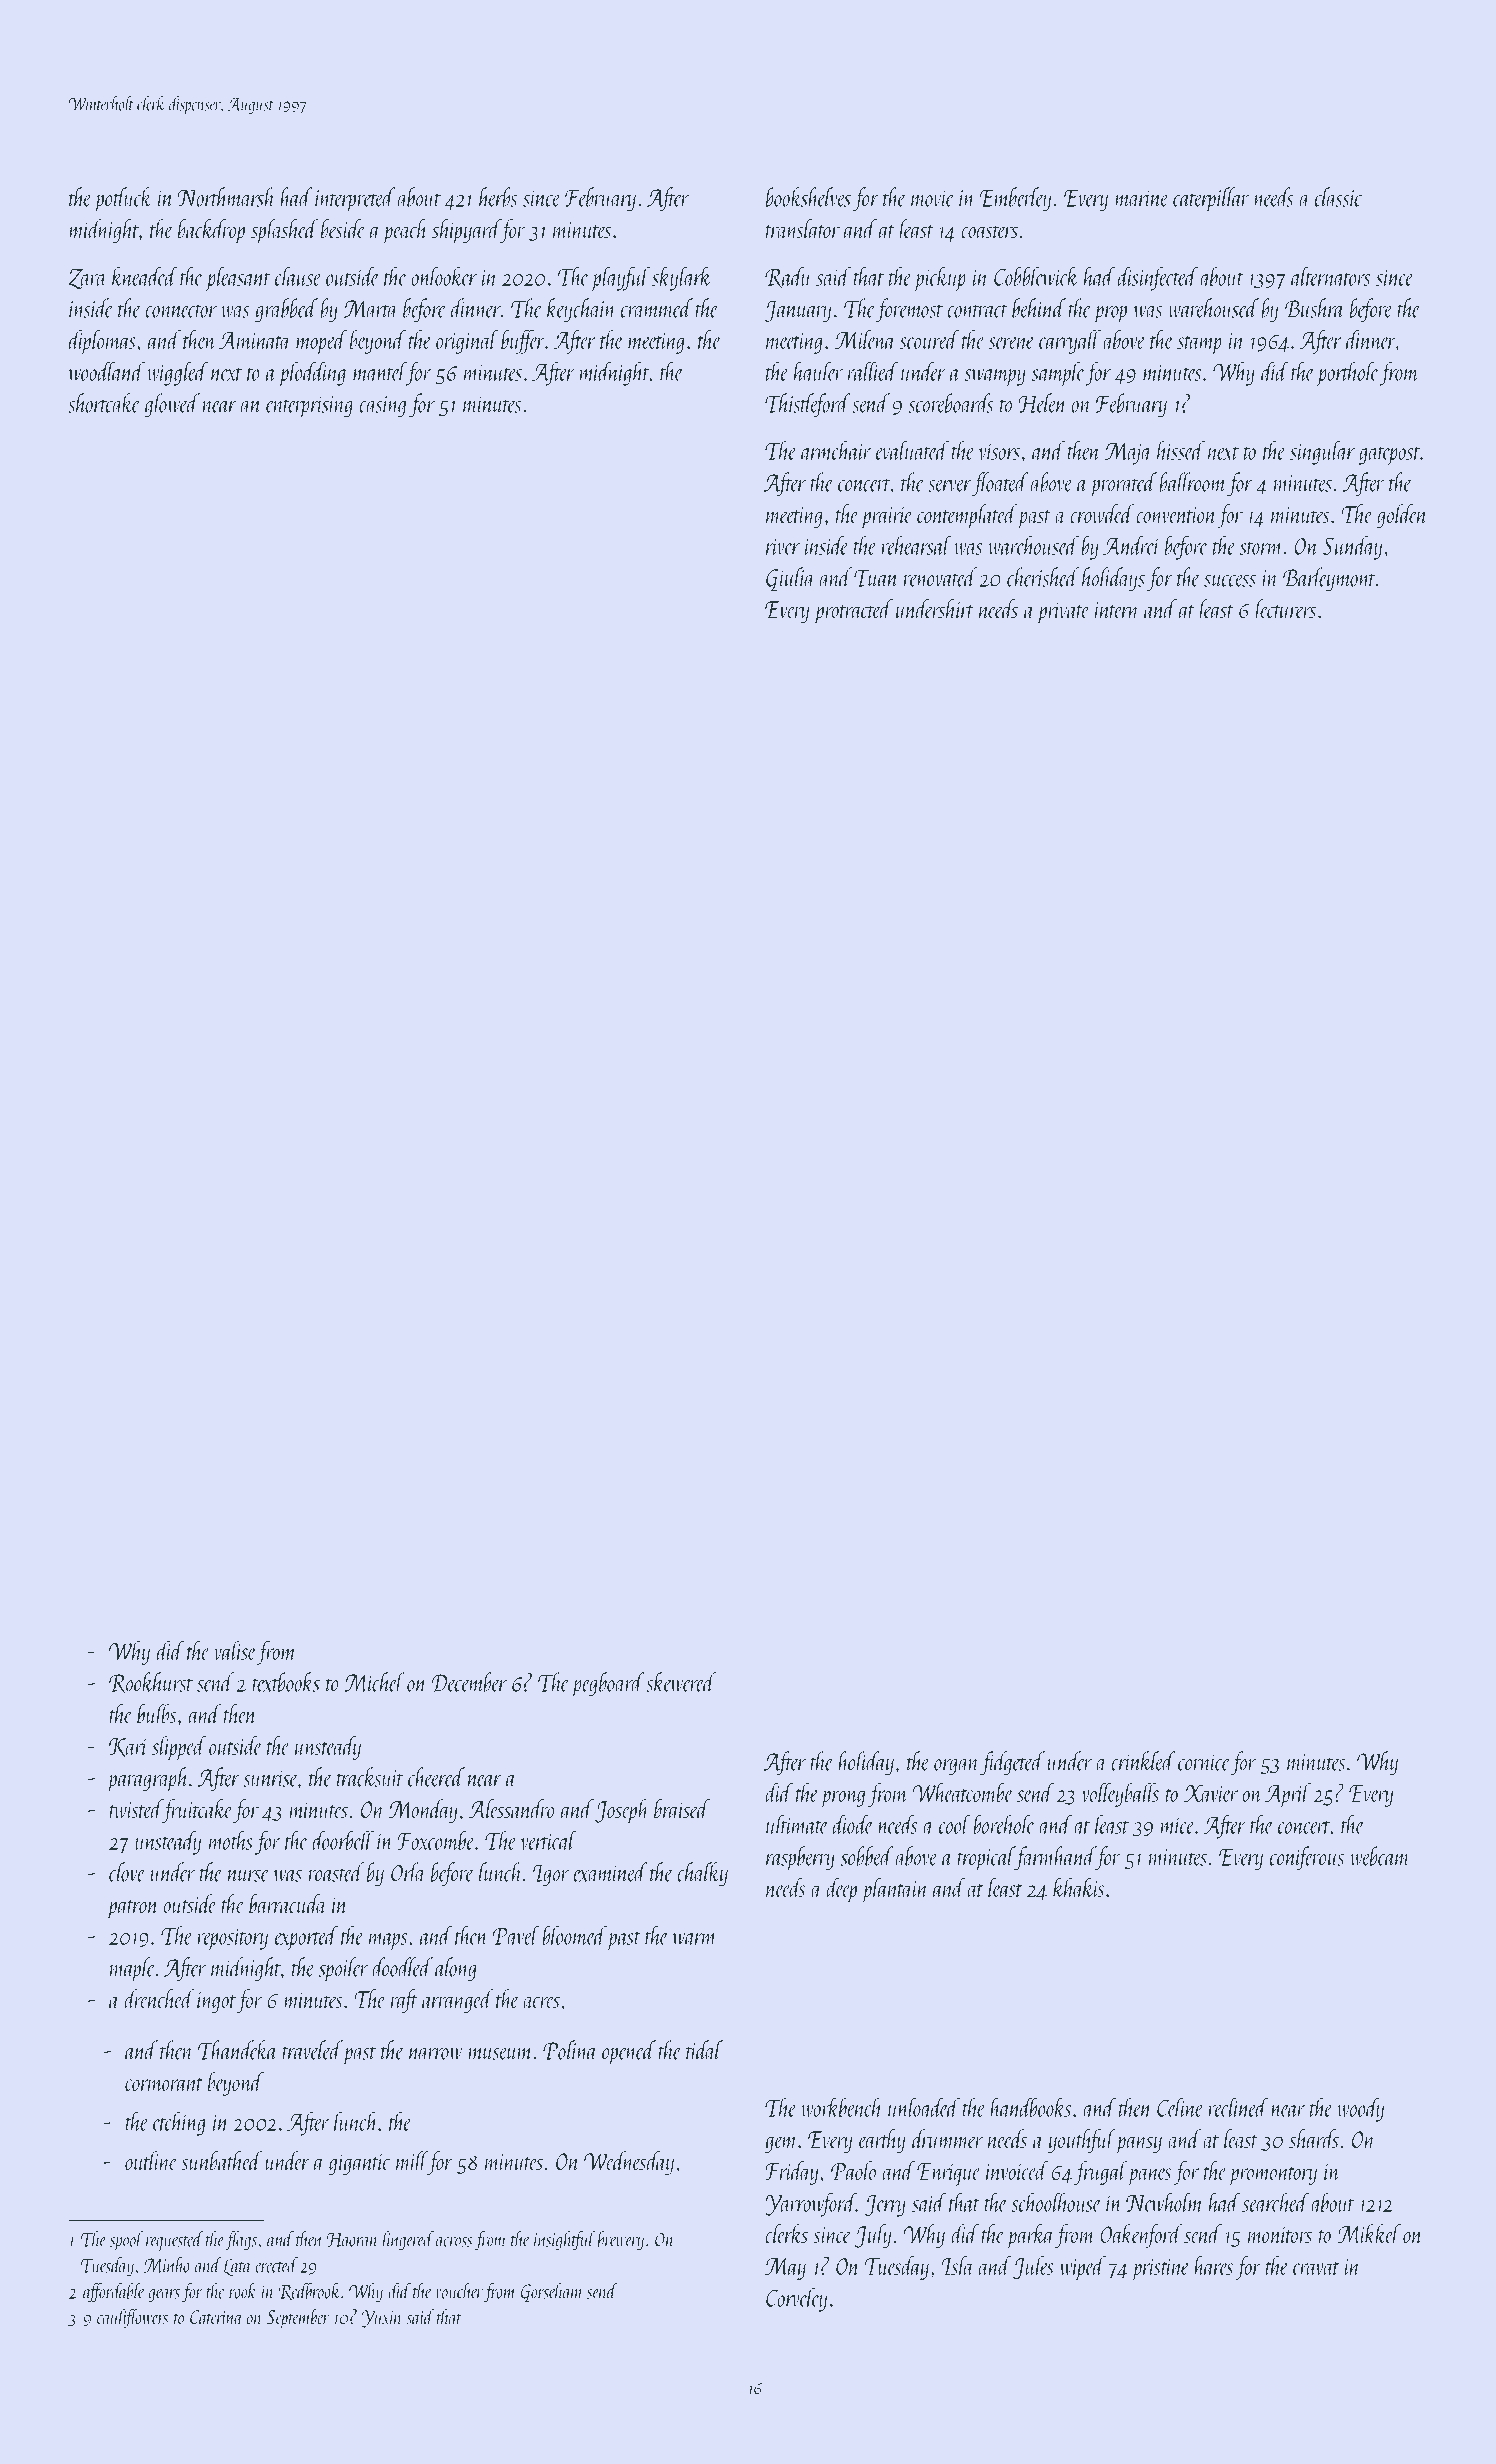 The image size is (1496, 2464). Describe the element at coordinates (123, 199) in the image. I see `potluck` at that location.
